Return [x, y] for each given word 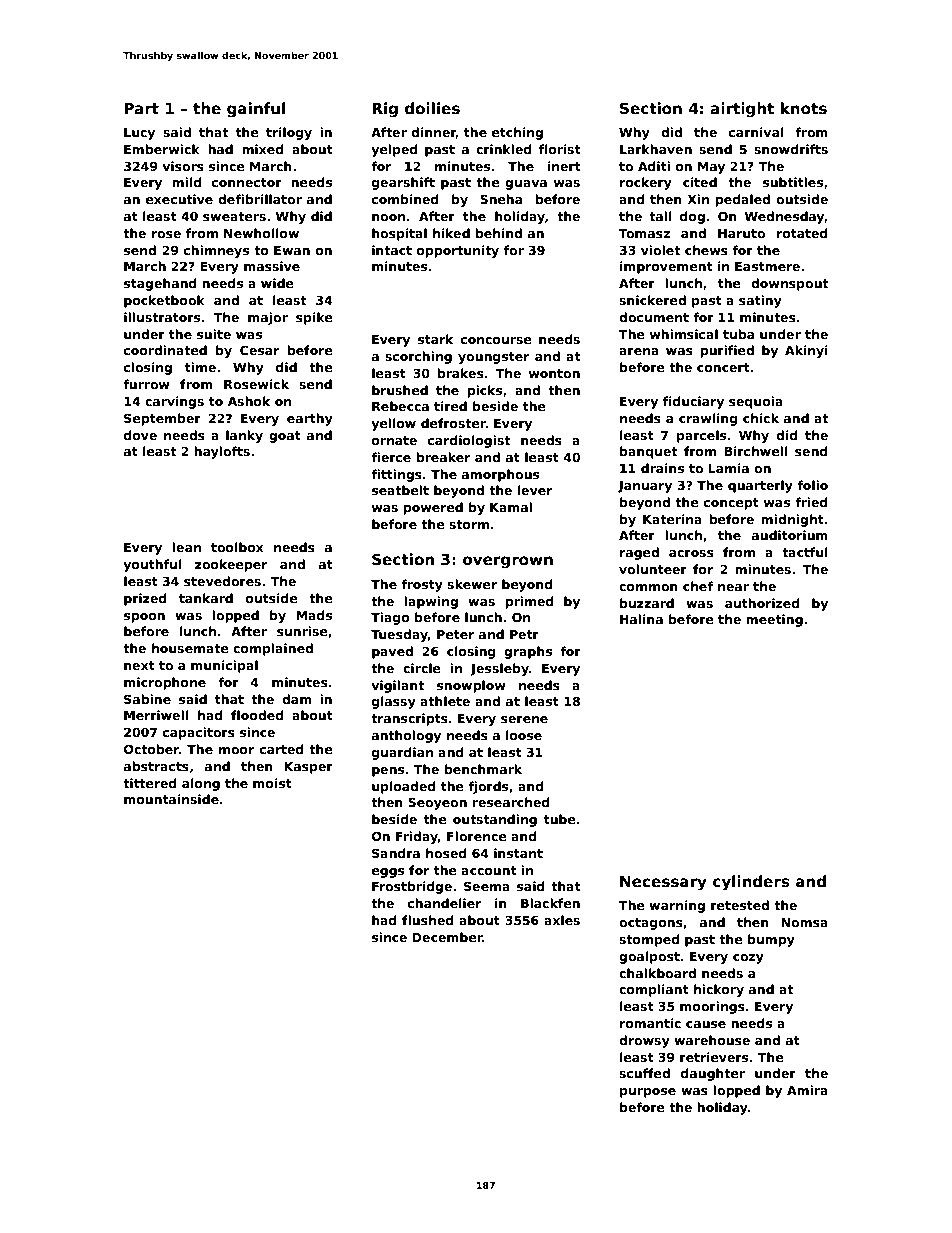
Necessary [663, 883]
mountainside [171, 799]
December [447, 937]
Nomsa [804, 922]
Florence [477, 836]
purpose [648, 1093]
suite [214, 334]
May [711, 168]
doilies [432, 108]
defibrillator [260, 199]
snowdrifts [791, 149]
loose [524, 735]
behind [498, 233]
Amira [807, 1090]
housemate [190, 648]
